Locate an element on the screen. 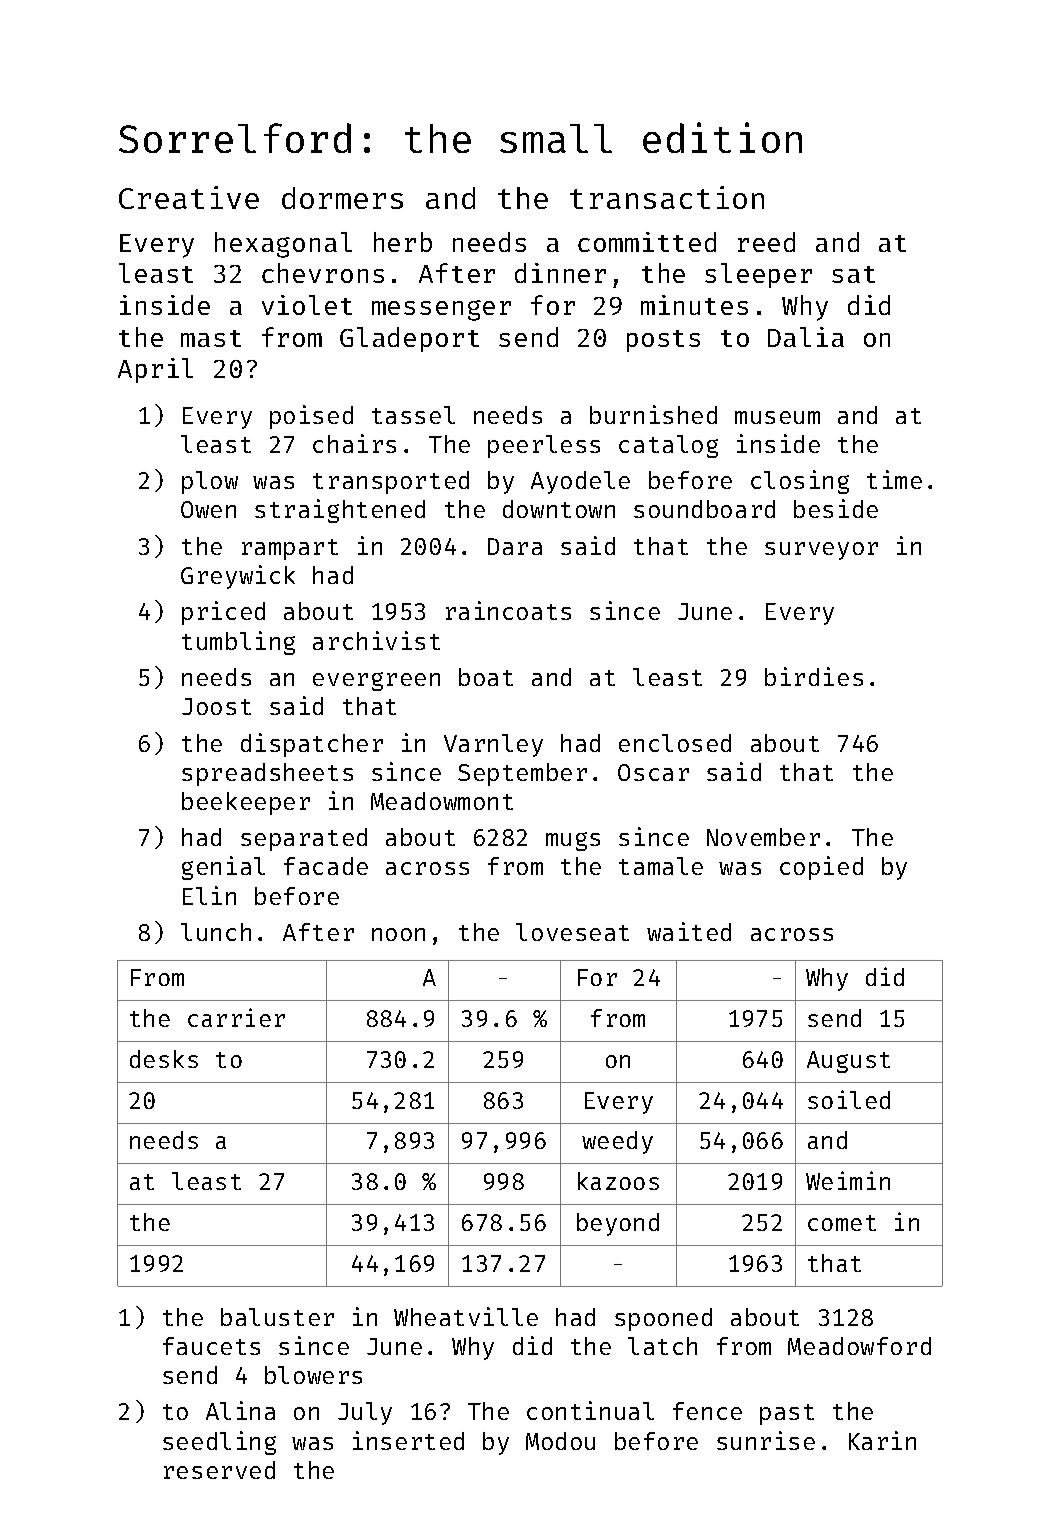 Image resolution: width=1060 pixels, height=1535 pixels. waited is located at coordinates (689, 931).
